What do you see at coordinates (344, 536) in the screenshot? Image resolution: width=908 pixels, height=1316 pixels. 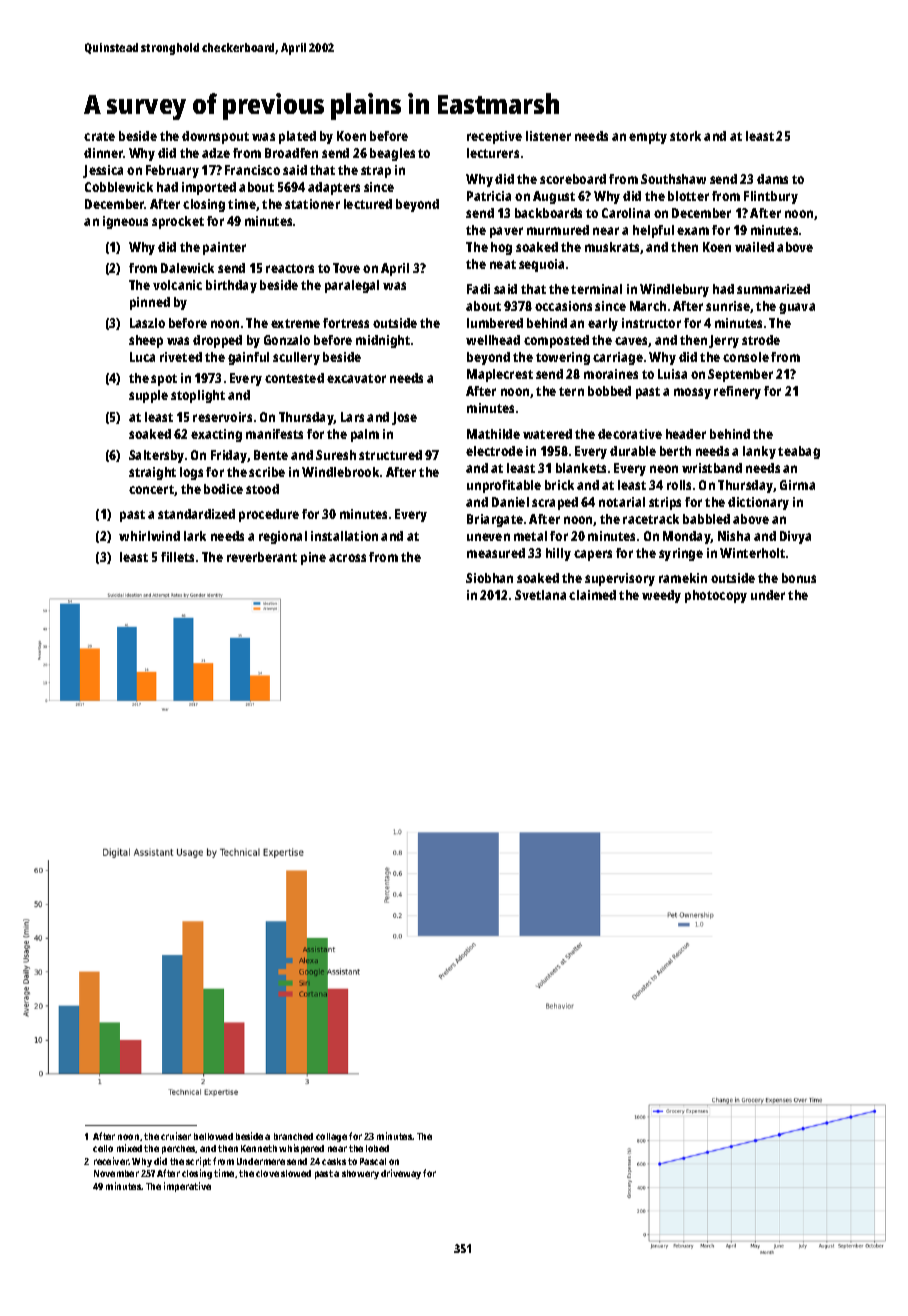 I see `installation` at bounding box center [344, 536].
